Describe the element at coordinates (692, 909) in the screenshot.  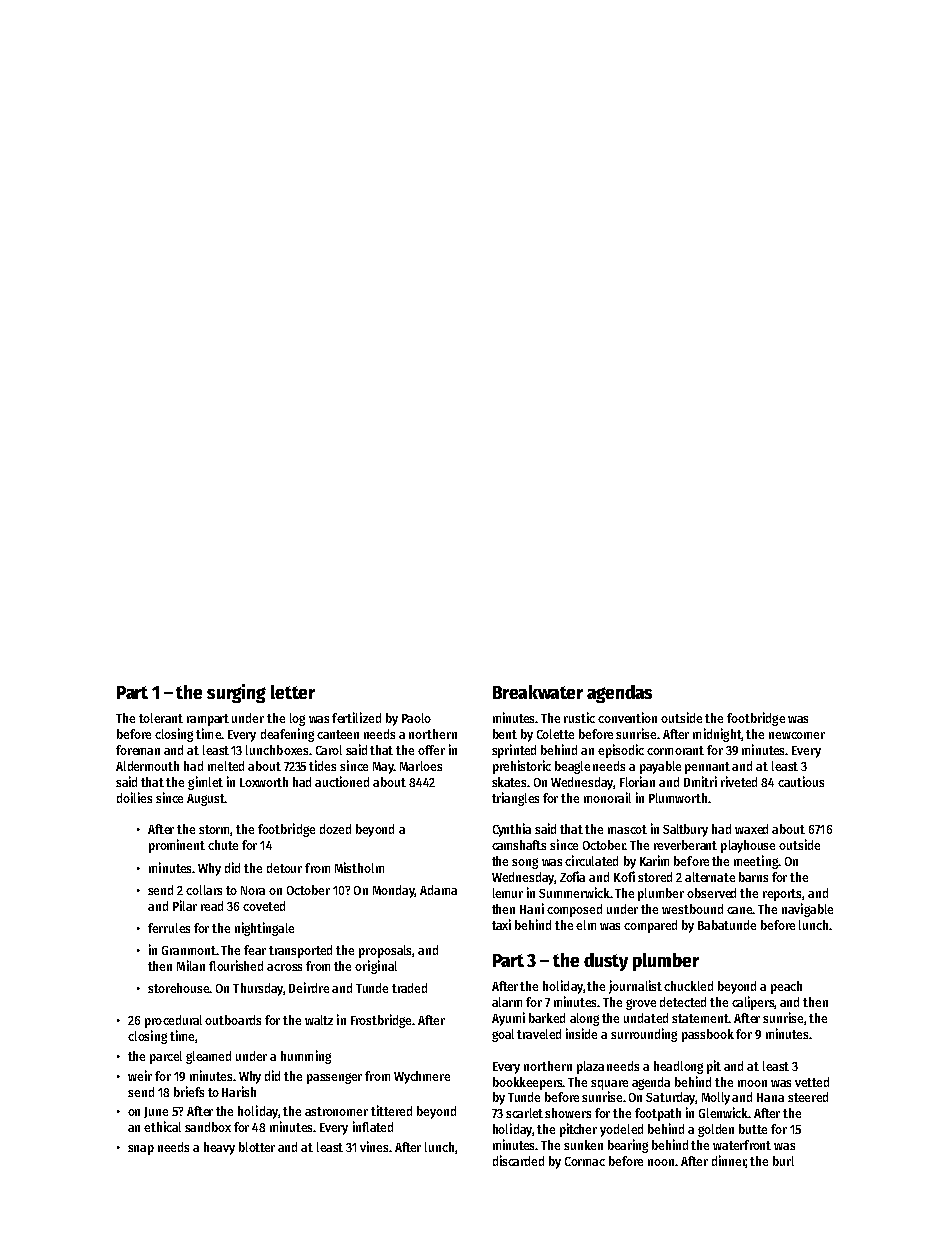
I see `westbound` at that location.
